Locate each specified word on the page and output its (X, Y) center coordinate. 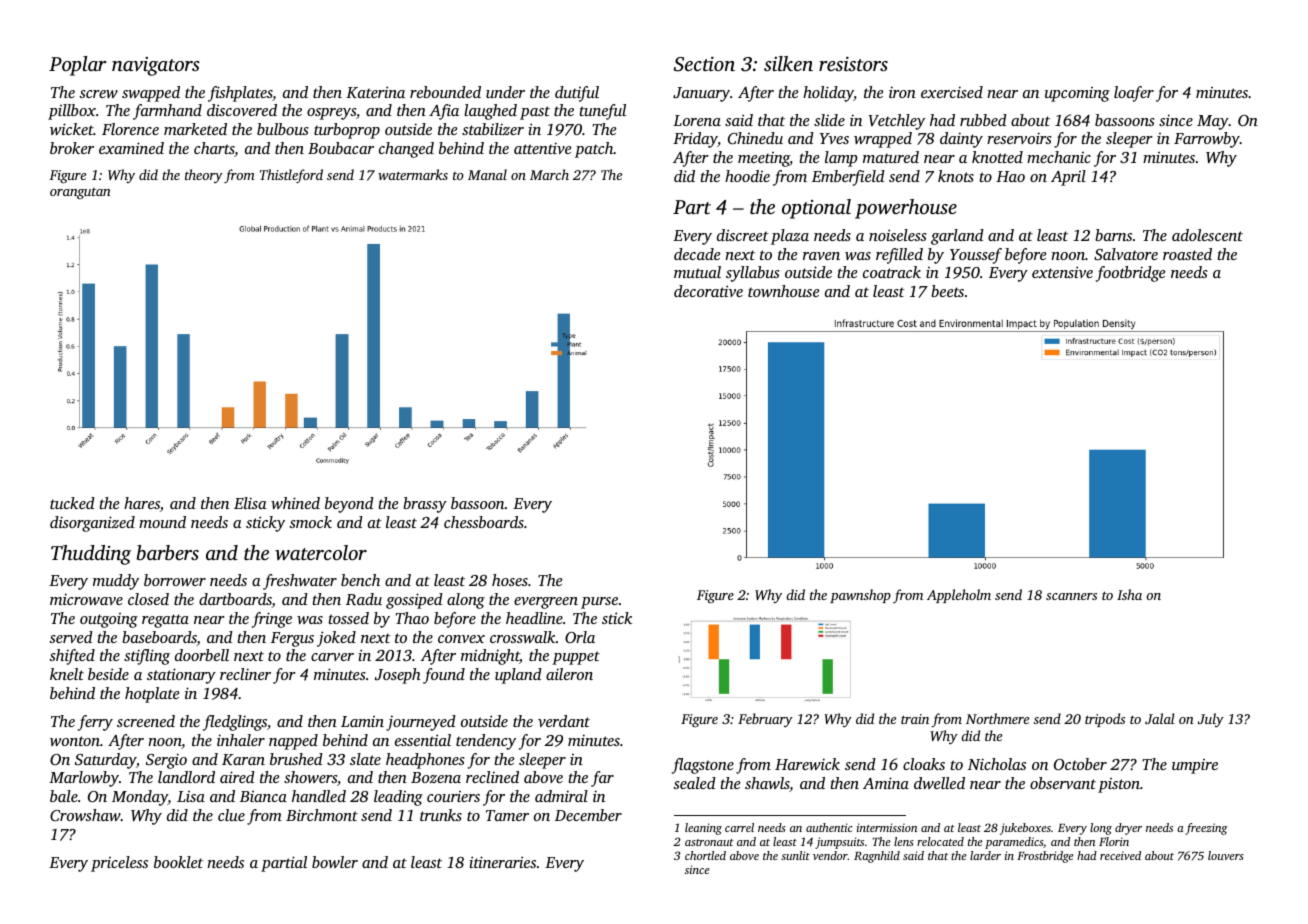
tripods (1105, 720)
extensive (1062, 272)
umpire (1195, 766)
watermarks (413, 174)
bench (360, 580)
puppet (576, 658)
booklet (178, 862)
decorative (708, 291)
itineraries (502, 862)
